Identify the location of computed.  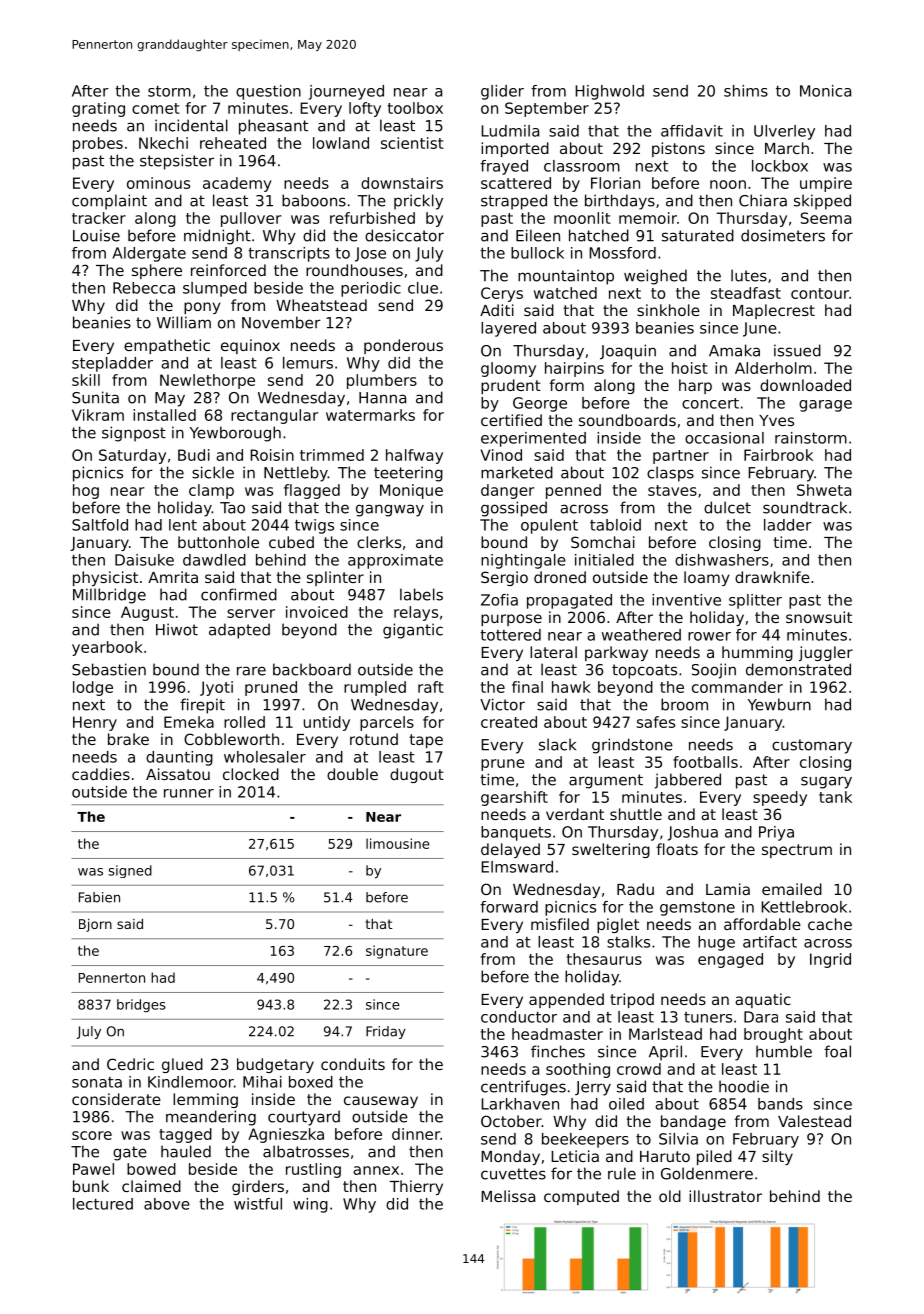
(581, 1197).
